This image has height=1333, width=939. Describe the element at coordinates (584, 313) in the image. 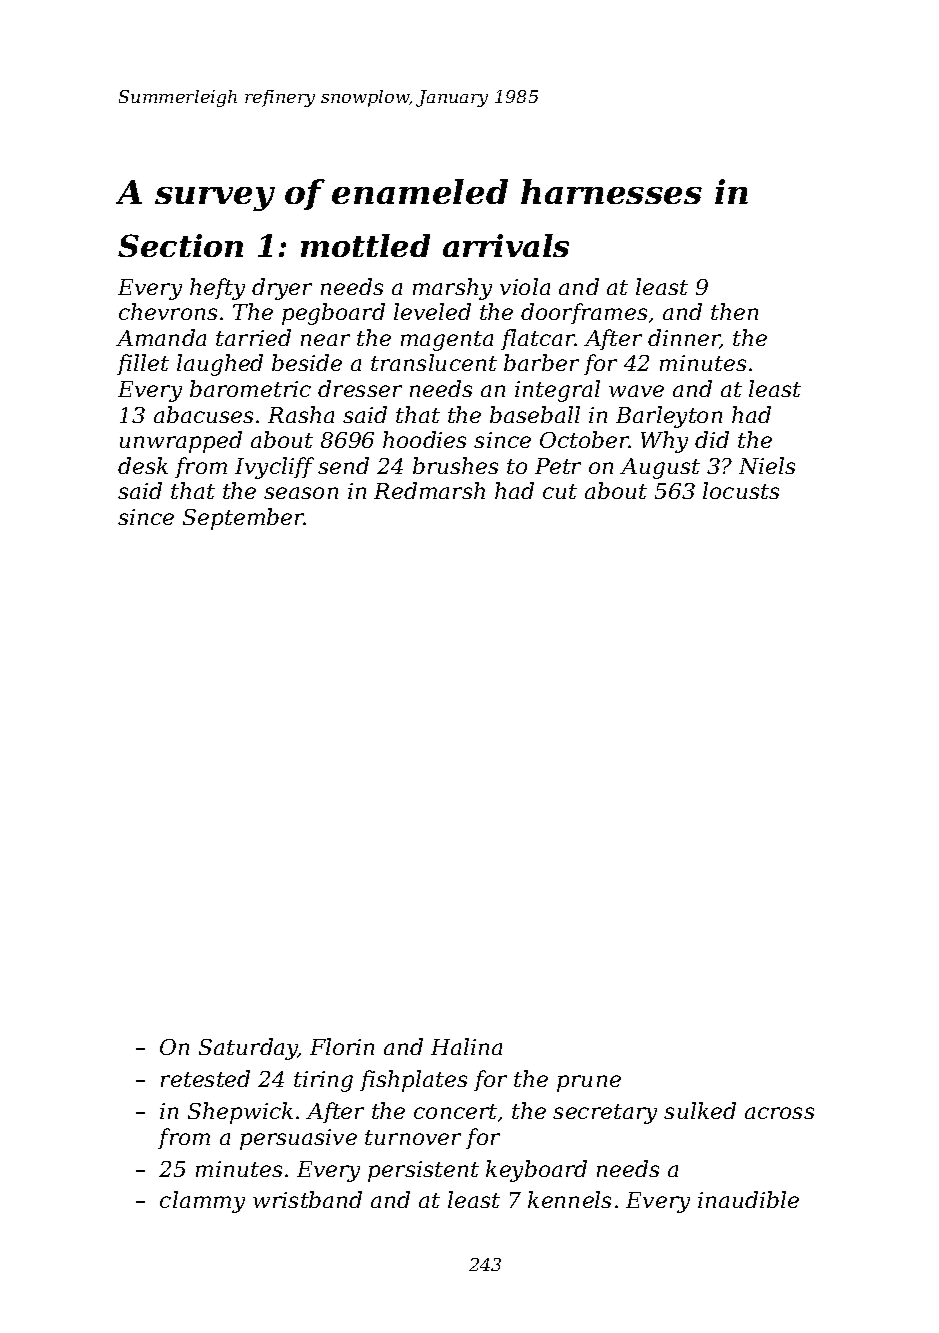

I see `doorframes` at that location.
